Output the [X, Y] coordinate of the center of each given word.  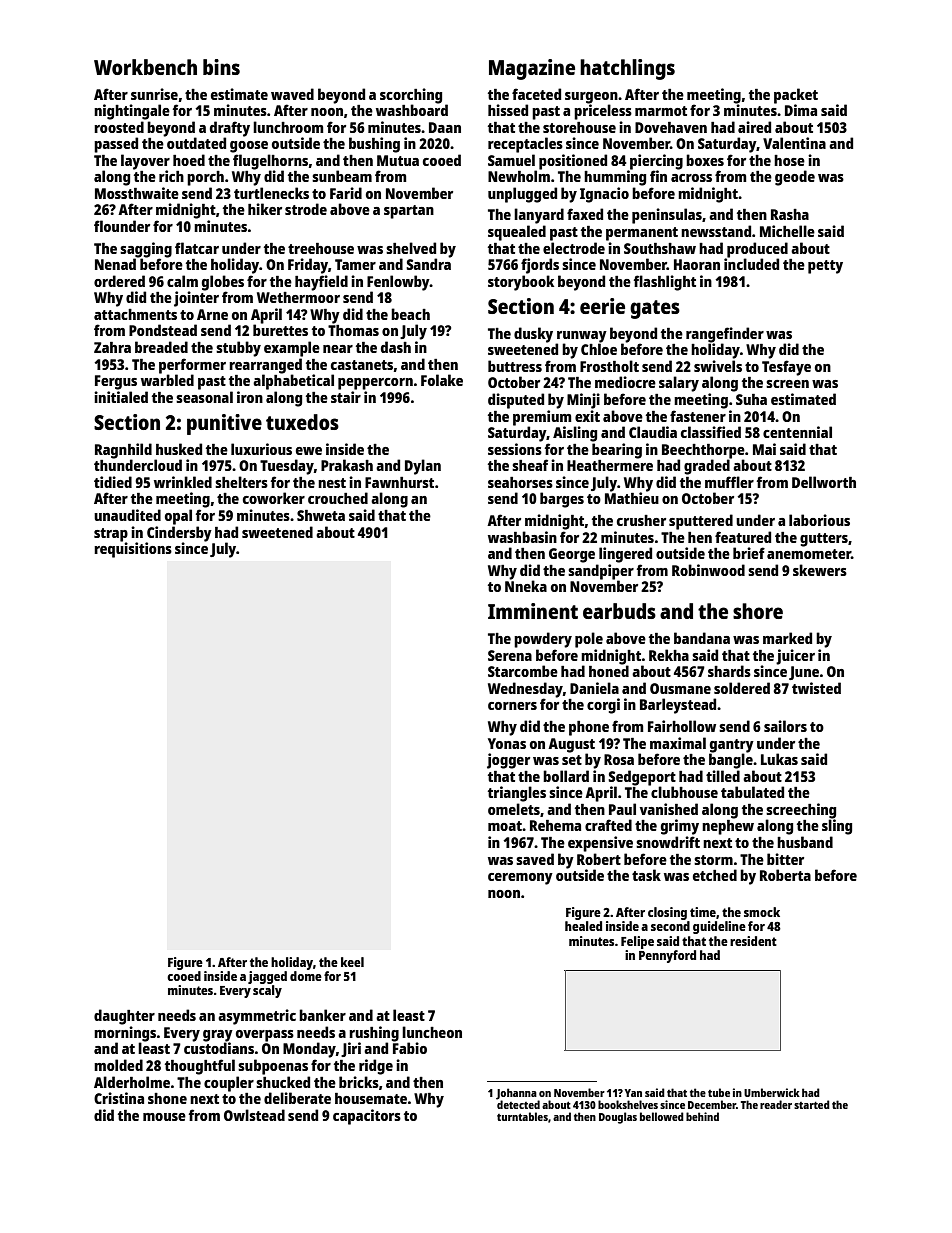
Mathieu [632, 498]
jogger [508, 761]
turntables [522, 1116]
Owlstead [254, 1115]
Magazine [532, 69]
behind [702, 1116]
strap [111, 535]
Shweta [321, 515]
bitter [785, 859]
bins [221, 67]
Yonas [507, 743]
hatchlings [627, 69]
